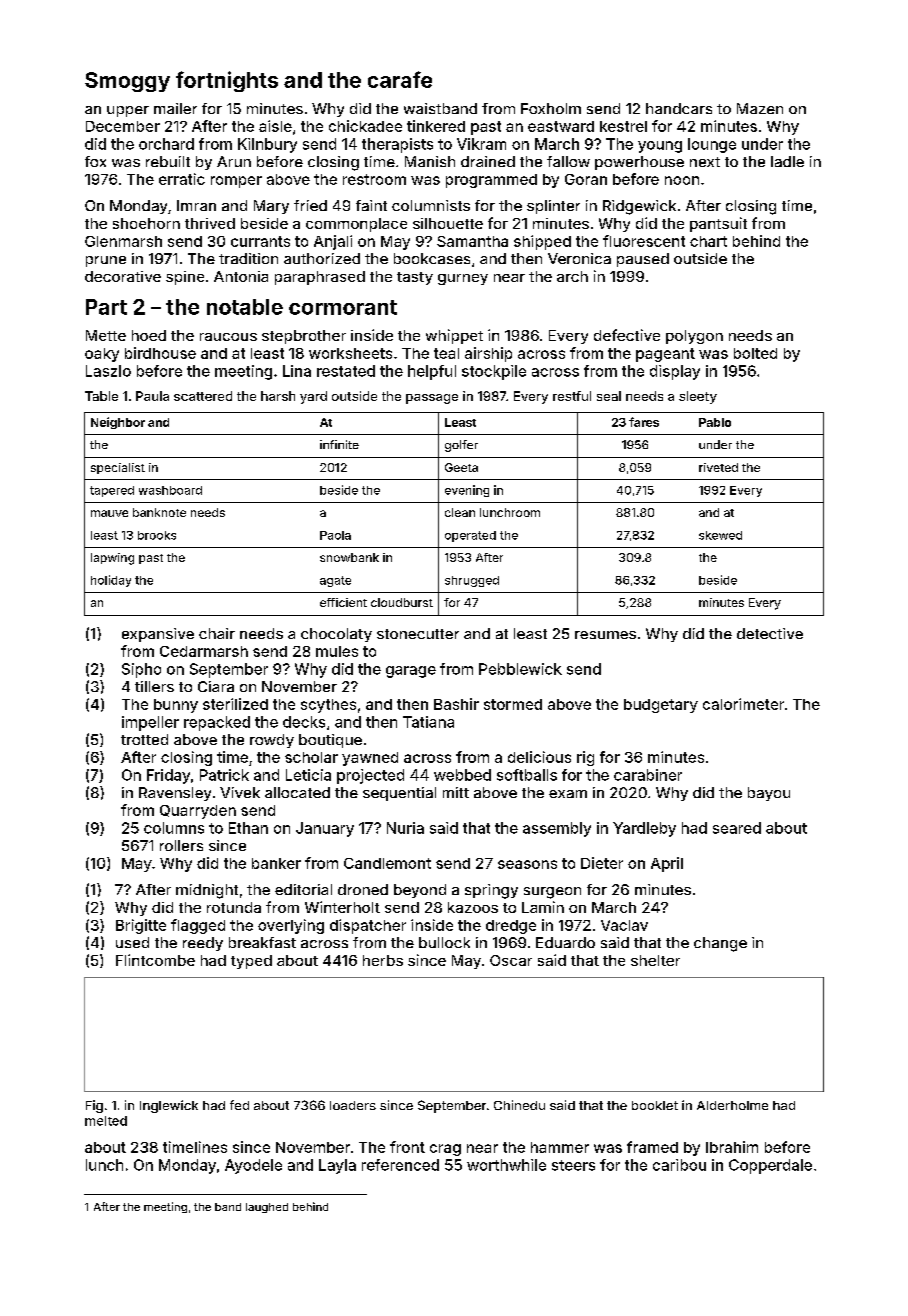  What do you see at coordinates (271, 207) in the image?
I see `Mary` at bounding box center [271, 207].
